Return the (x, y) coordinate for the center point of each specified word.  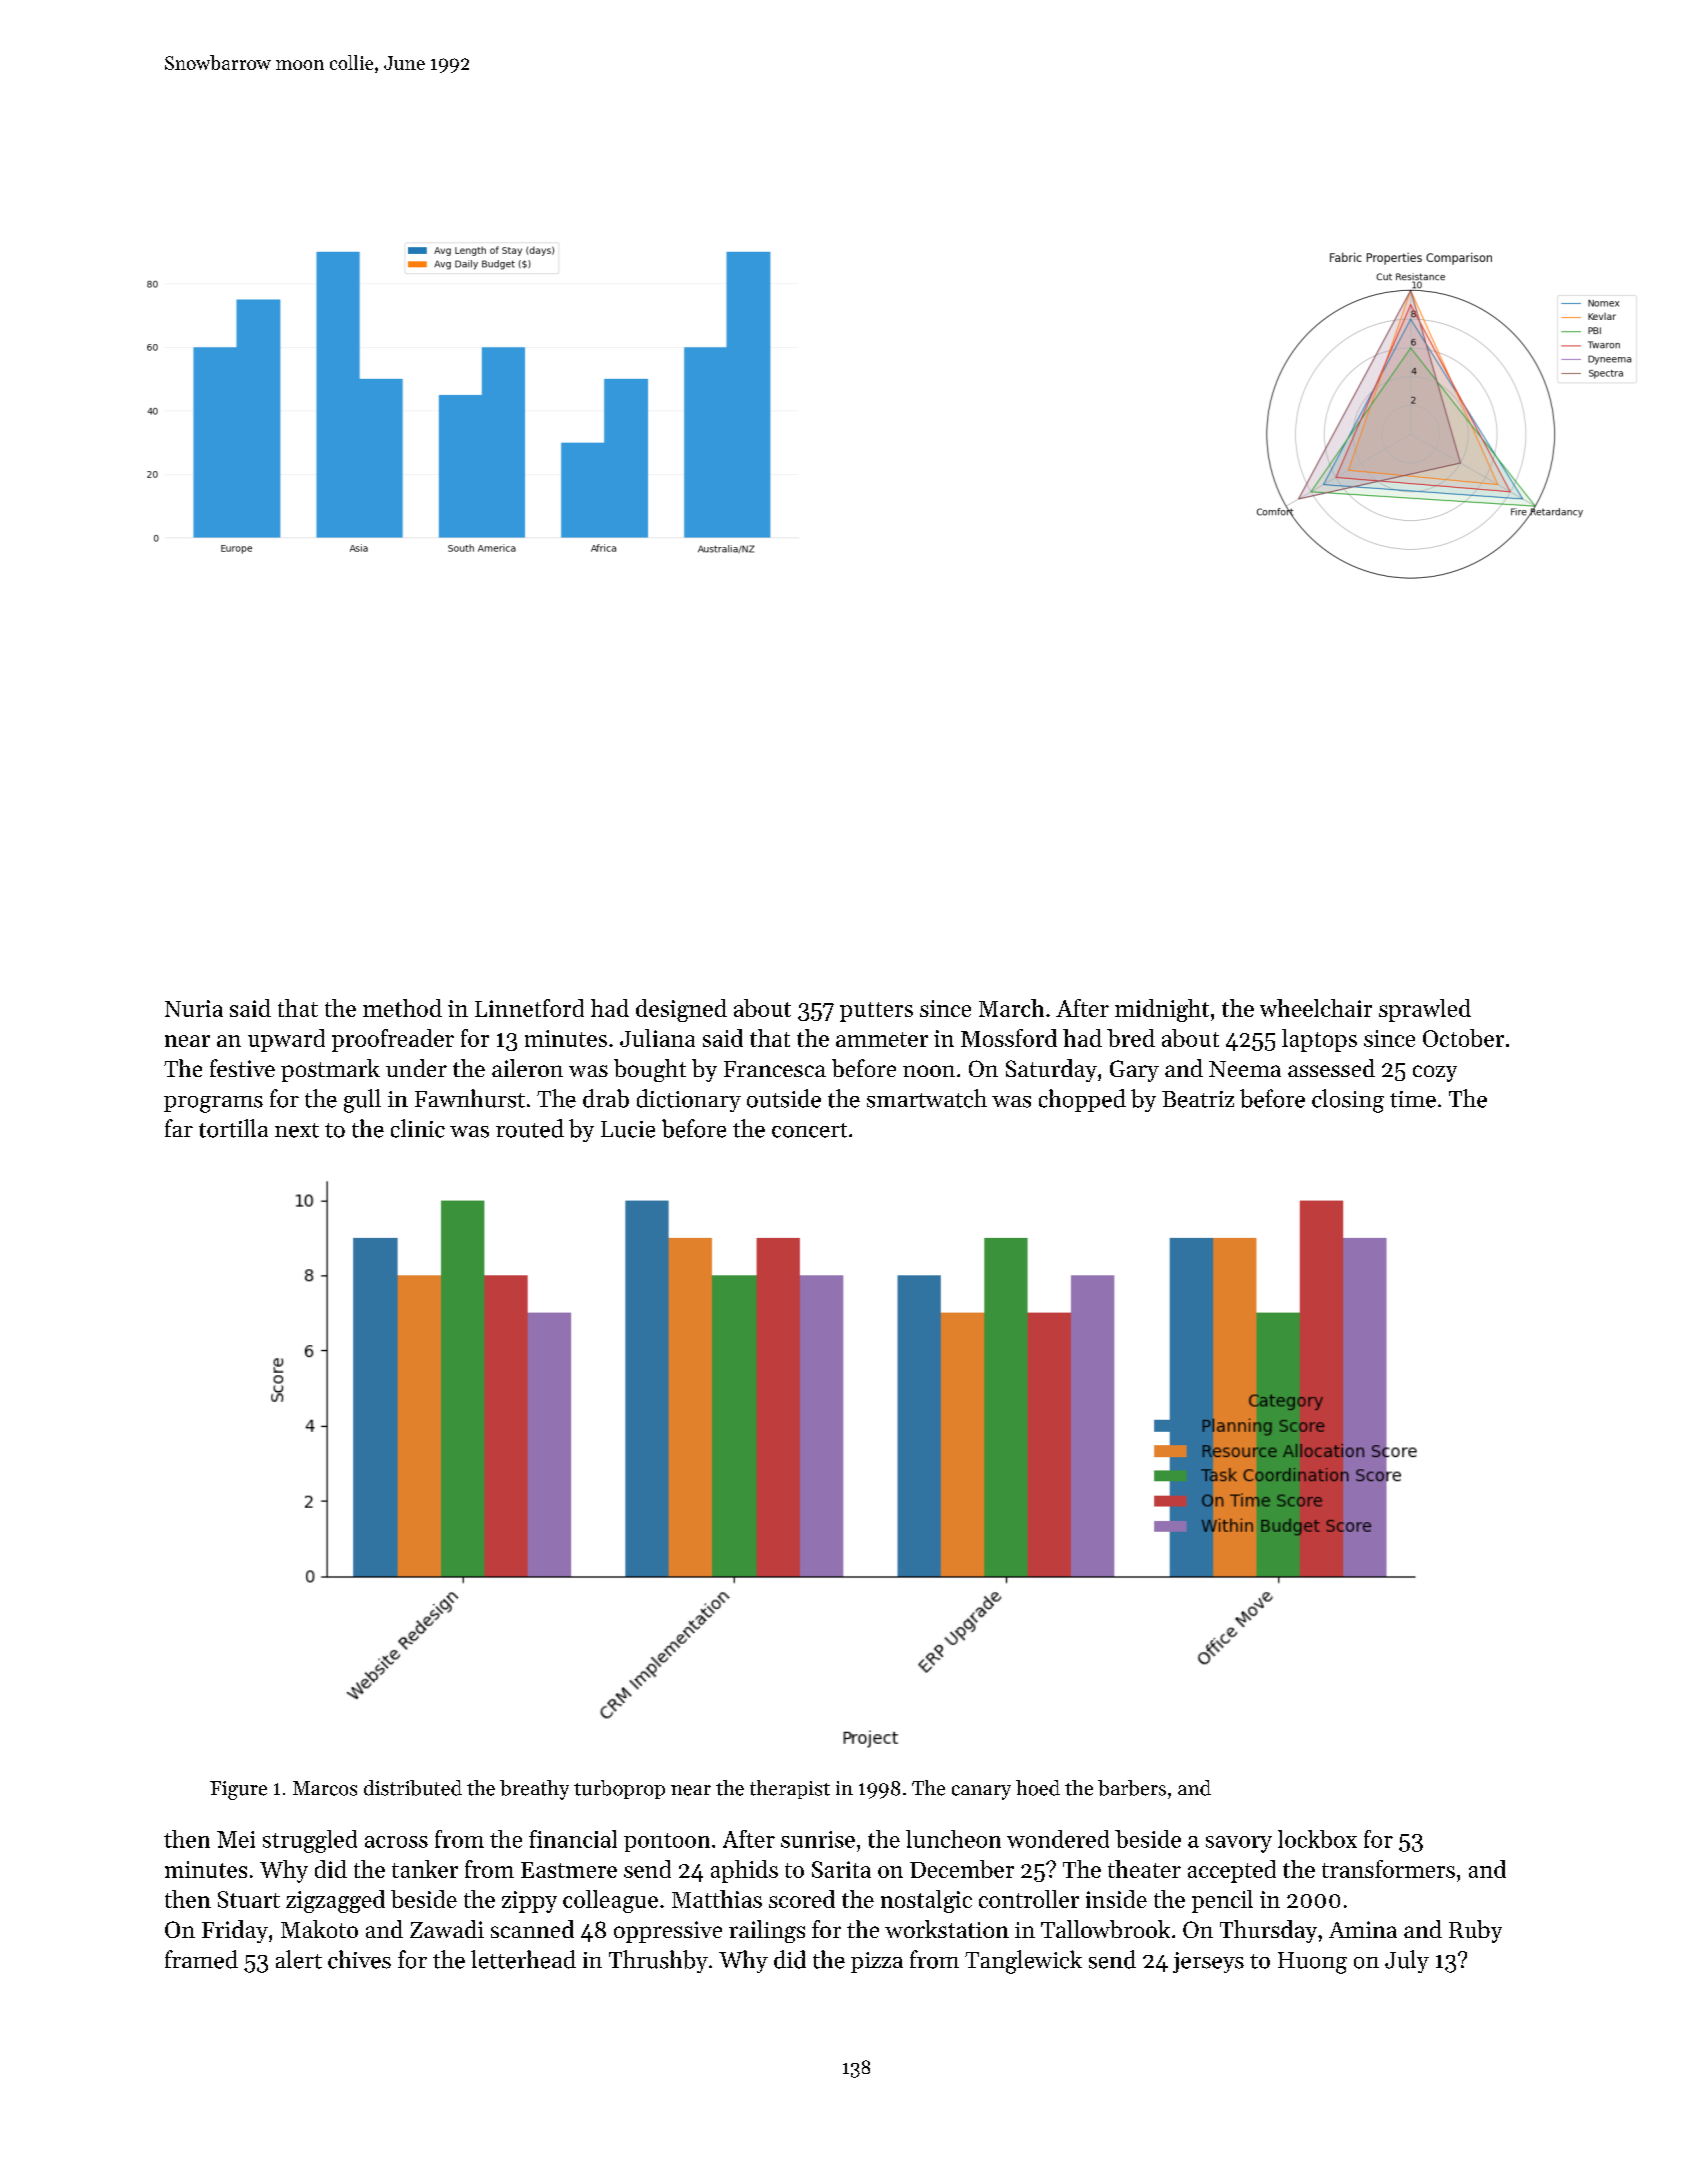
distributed (413, 1788)
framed (201, 1959)
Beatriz (1198, 1099)
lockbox (1317, 1839)
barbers (1132, 1788)
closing (1348, 1101)
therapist (790, 1789)
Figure (238, 1790)
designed (681, 1010)
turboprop (619, 1789)
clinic (418, 1128)
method (402, 1008)
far (179, 1128)
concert (809, 1130)
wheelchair (1316, 1008)
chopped (1082, 1100)
